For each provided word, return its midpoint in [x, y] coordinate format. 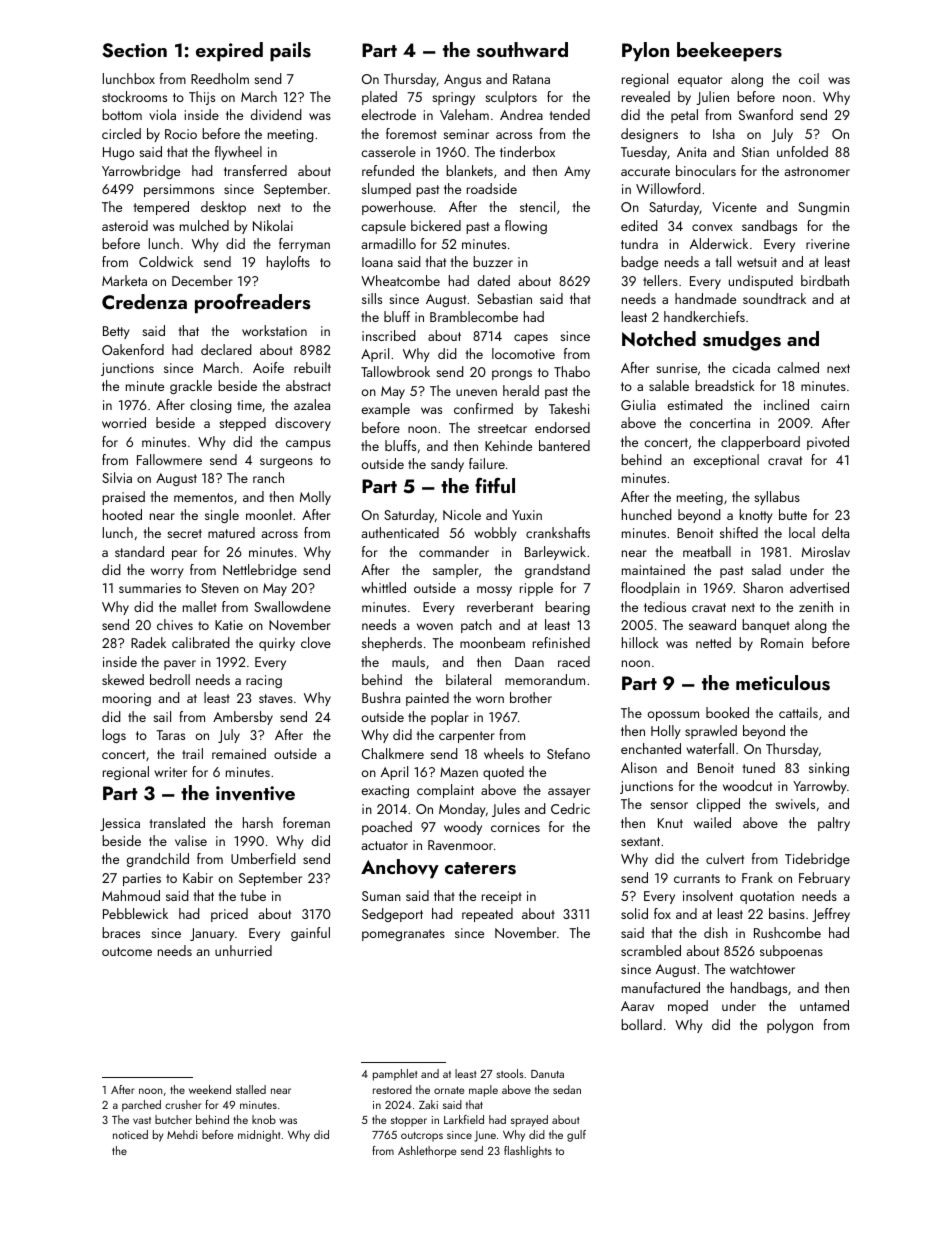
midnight [259, 1136]
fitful [495, 485]
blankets [469, 170]
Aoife [268, 367]
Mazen [459, 772]
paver [180, 665]
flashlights [528, 1152]
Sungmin [823, 208]
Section [134, 50]
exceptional [726, 461]
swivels [795, 803]
